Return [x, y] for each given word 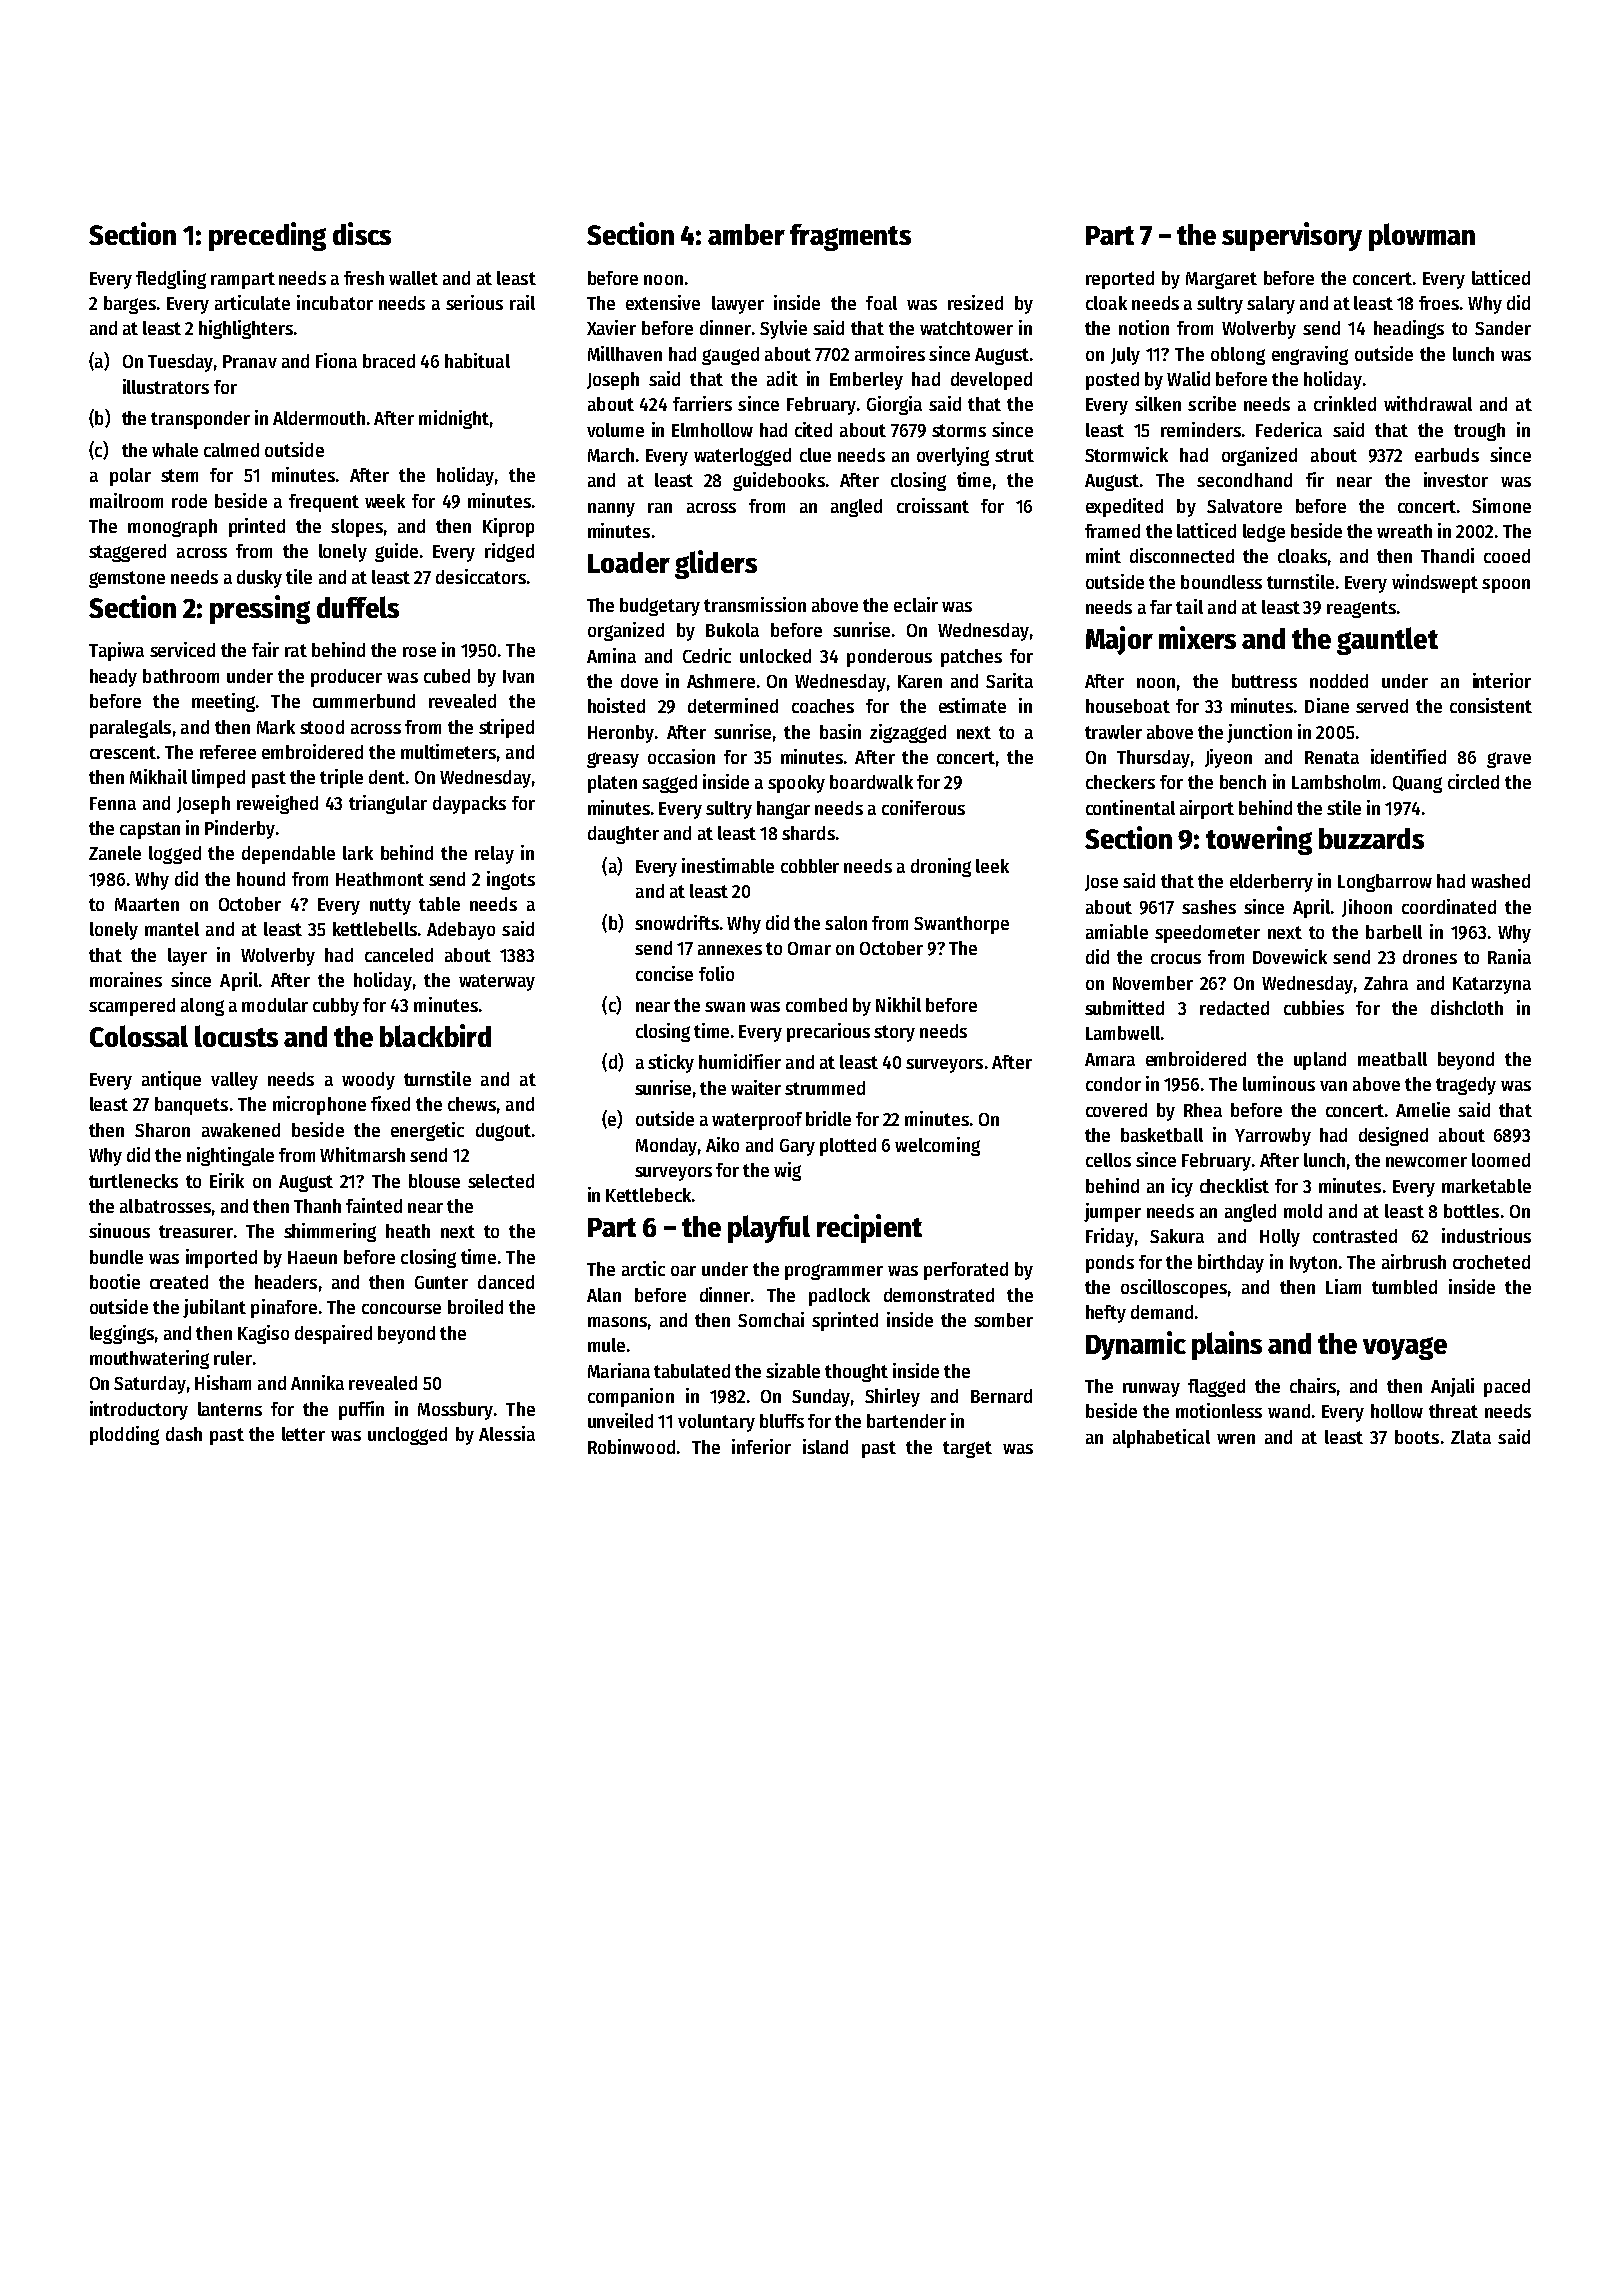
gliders [716, 564]
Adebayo [461, 931]
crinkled [1345, 403]
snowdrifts [677, 922]
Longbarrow [1385, 883]
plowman [1422, 237]
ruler [233, 1358]
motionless [1219, 1410]
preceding [267, 236]
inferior [761, 1446]
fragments [850, 237]
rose [419, 652]
